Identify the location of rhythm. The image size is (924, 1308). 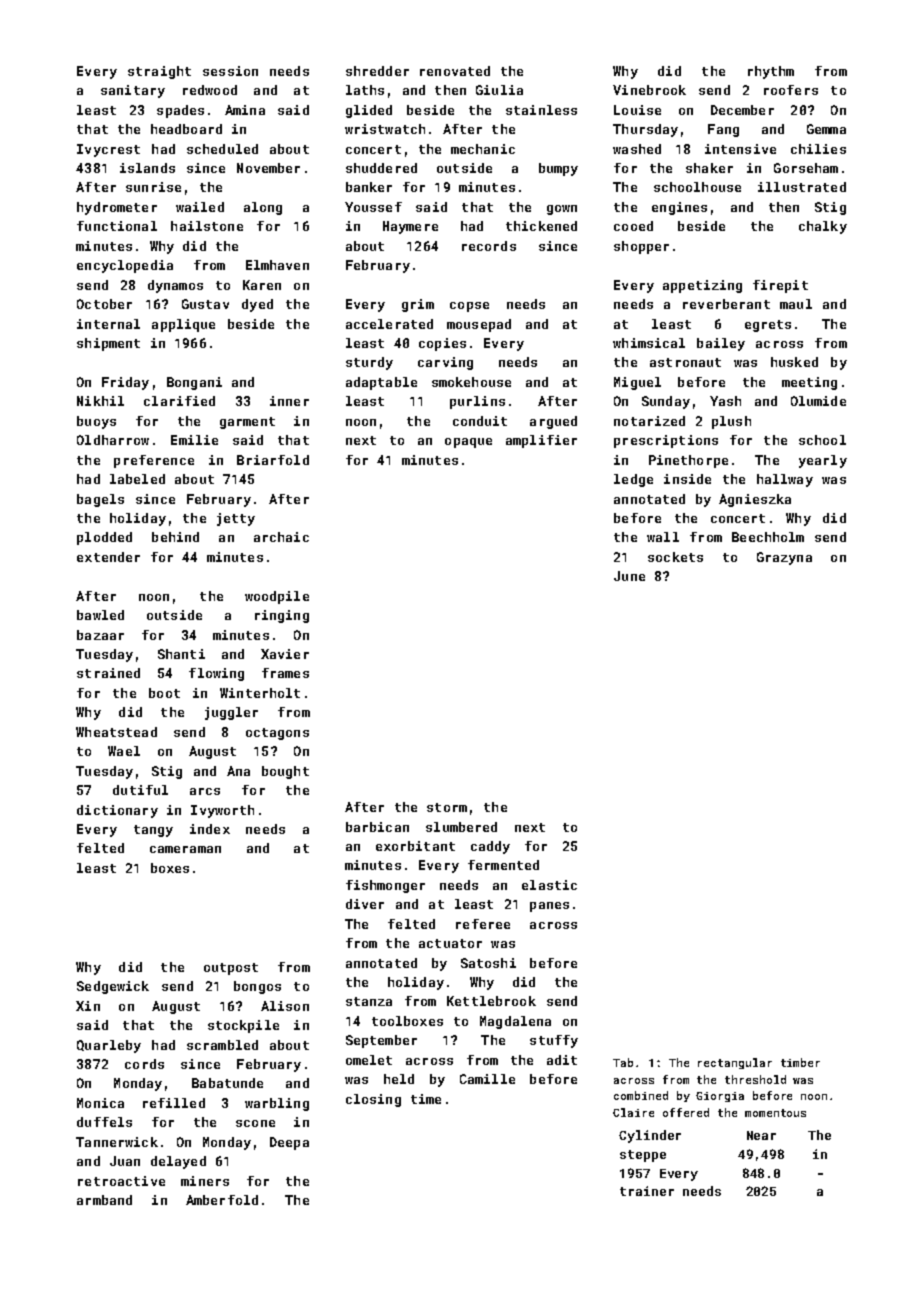
(771, 72).
